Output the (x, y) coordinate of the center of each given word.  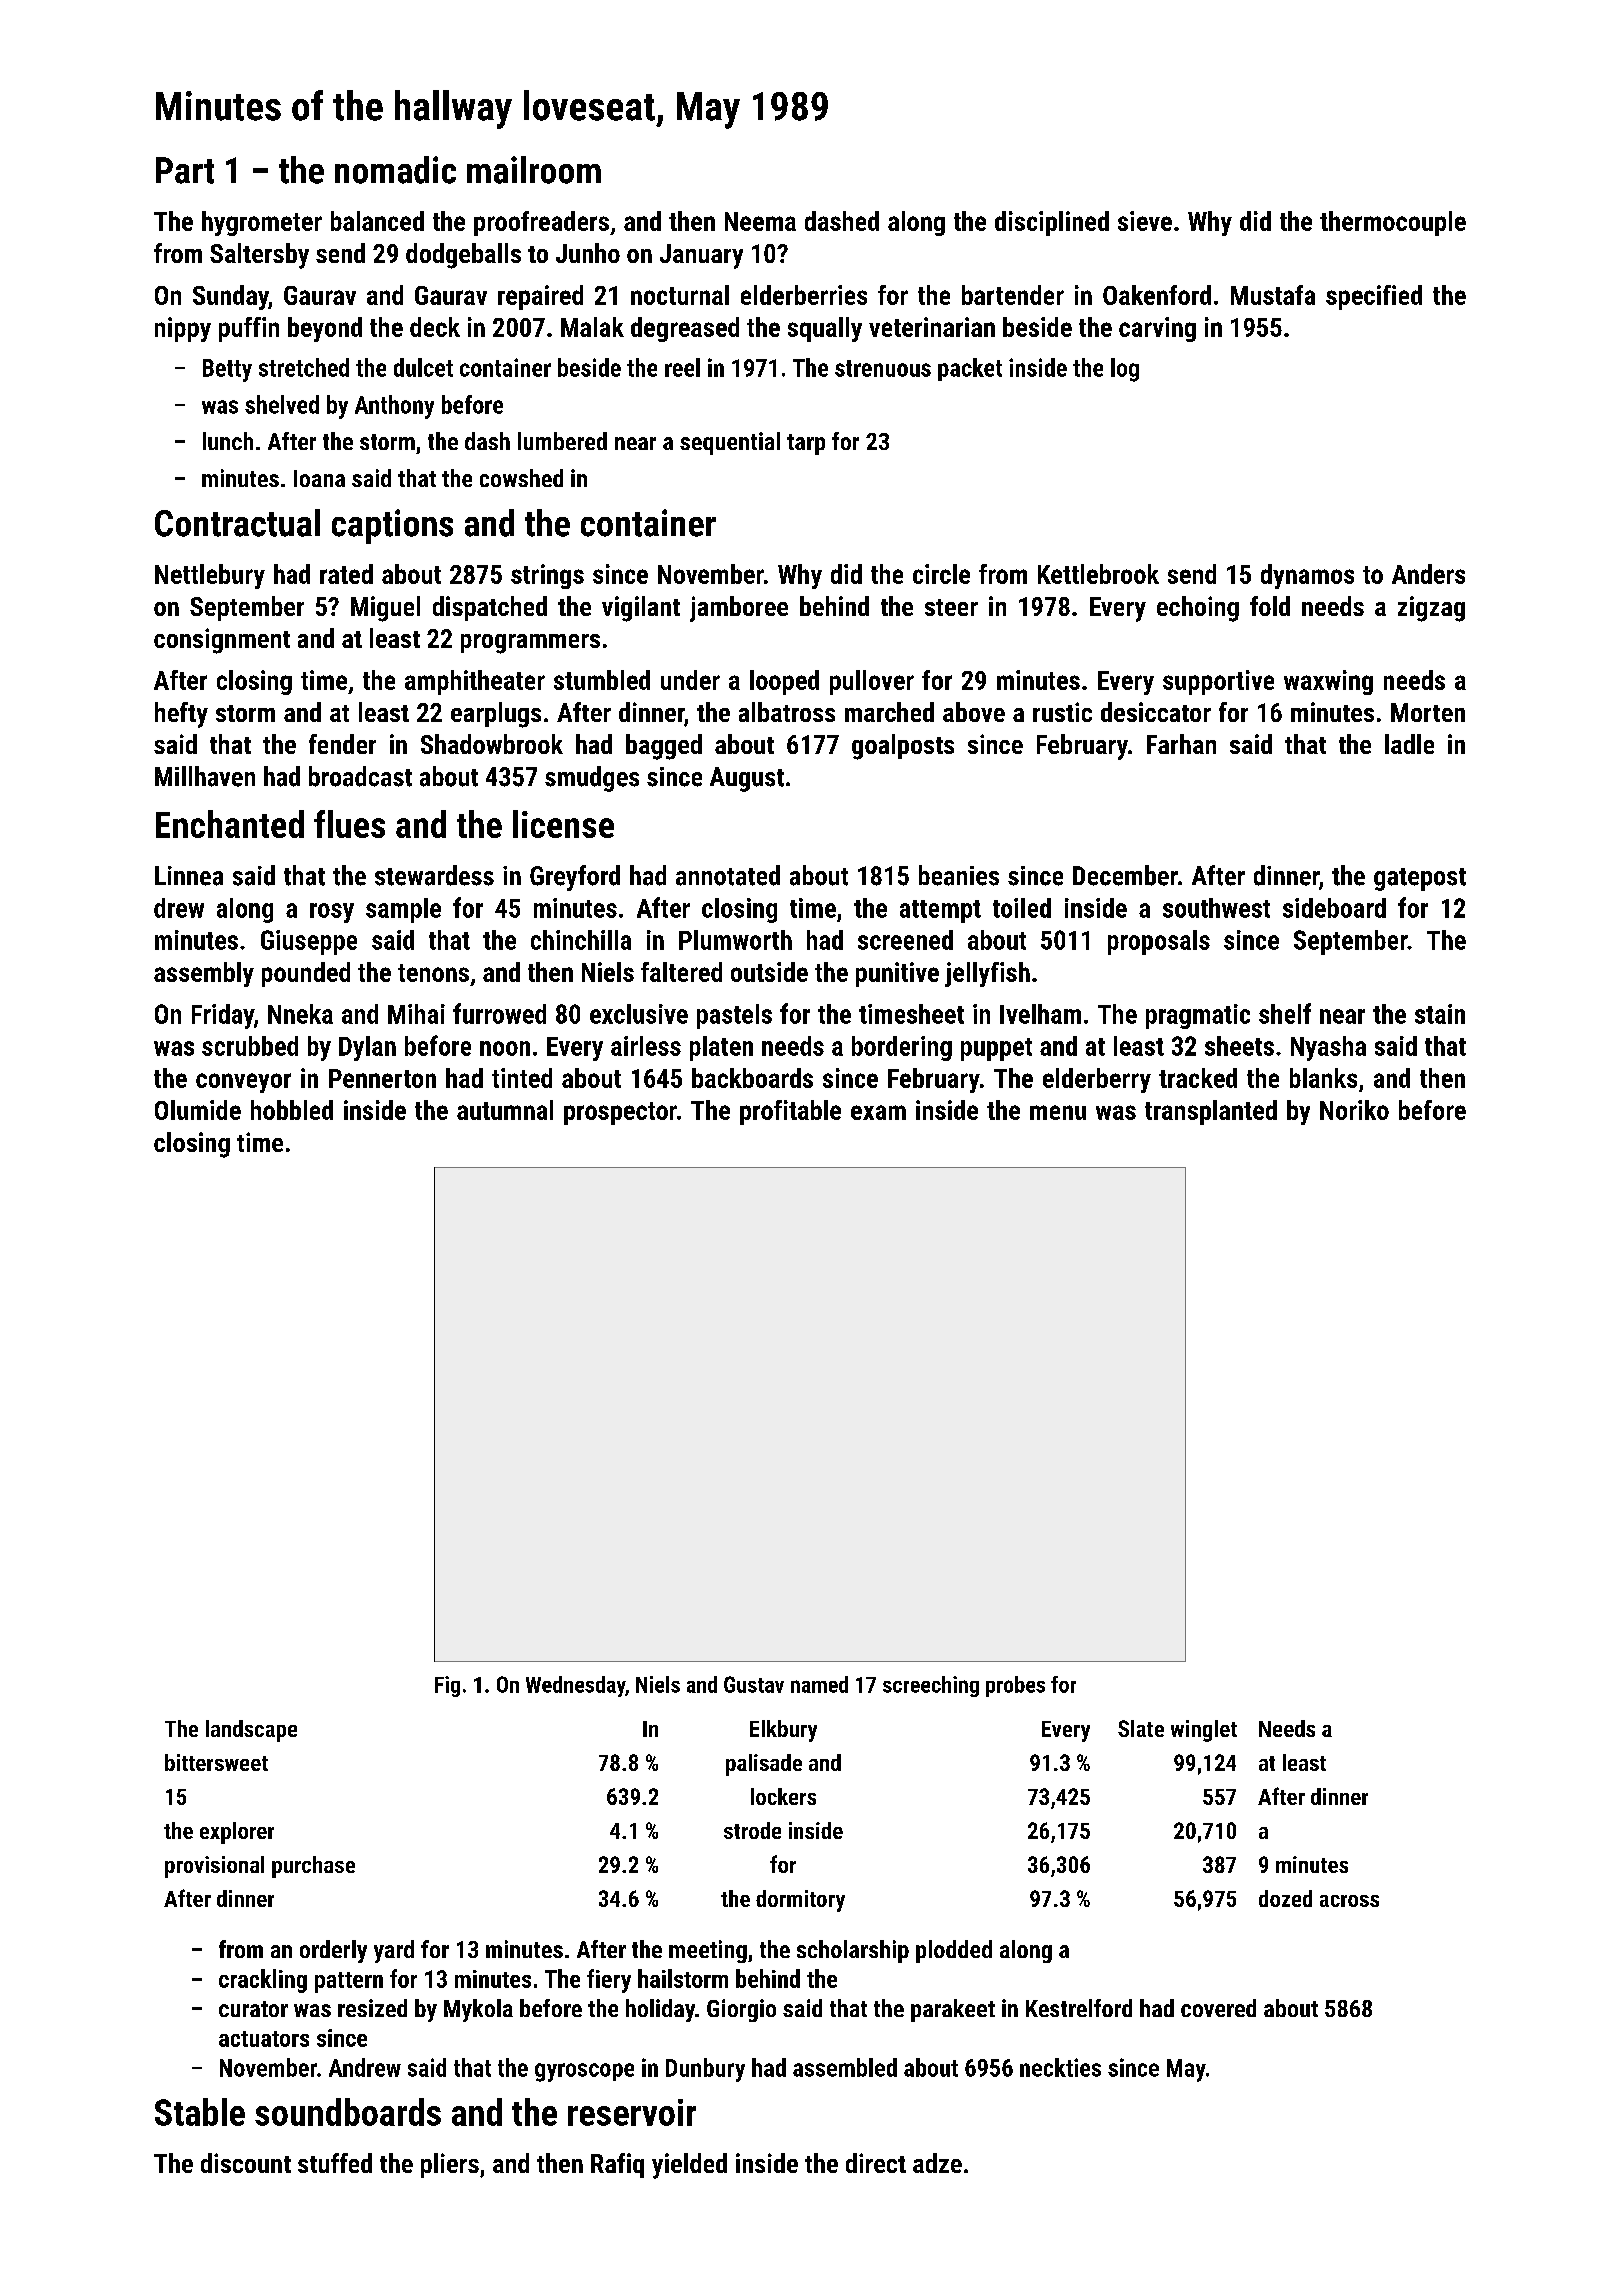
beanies (959, 875)
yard (394, 1951)
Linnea (189, 876)
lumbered (562, 441)
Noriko (1354, 1110)
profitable (790, 1112)
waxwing (1328, 682)
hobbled (292, 1110)
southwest (1216, 908)
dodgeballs (463, 256)
